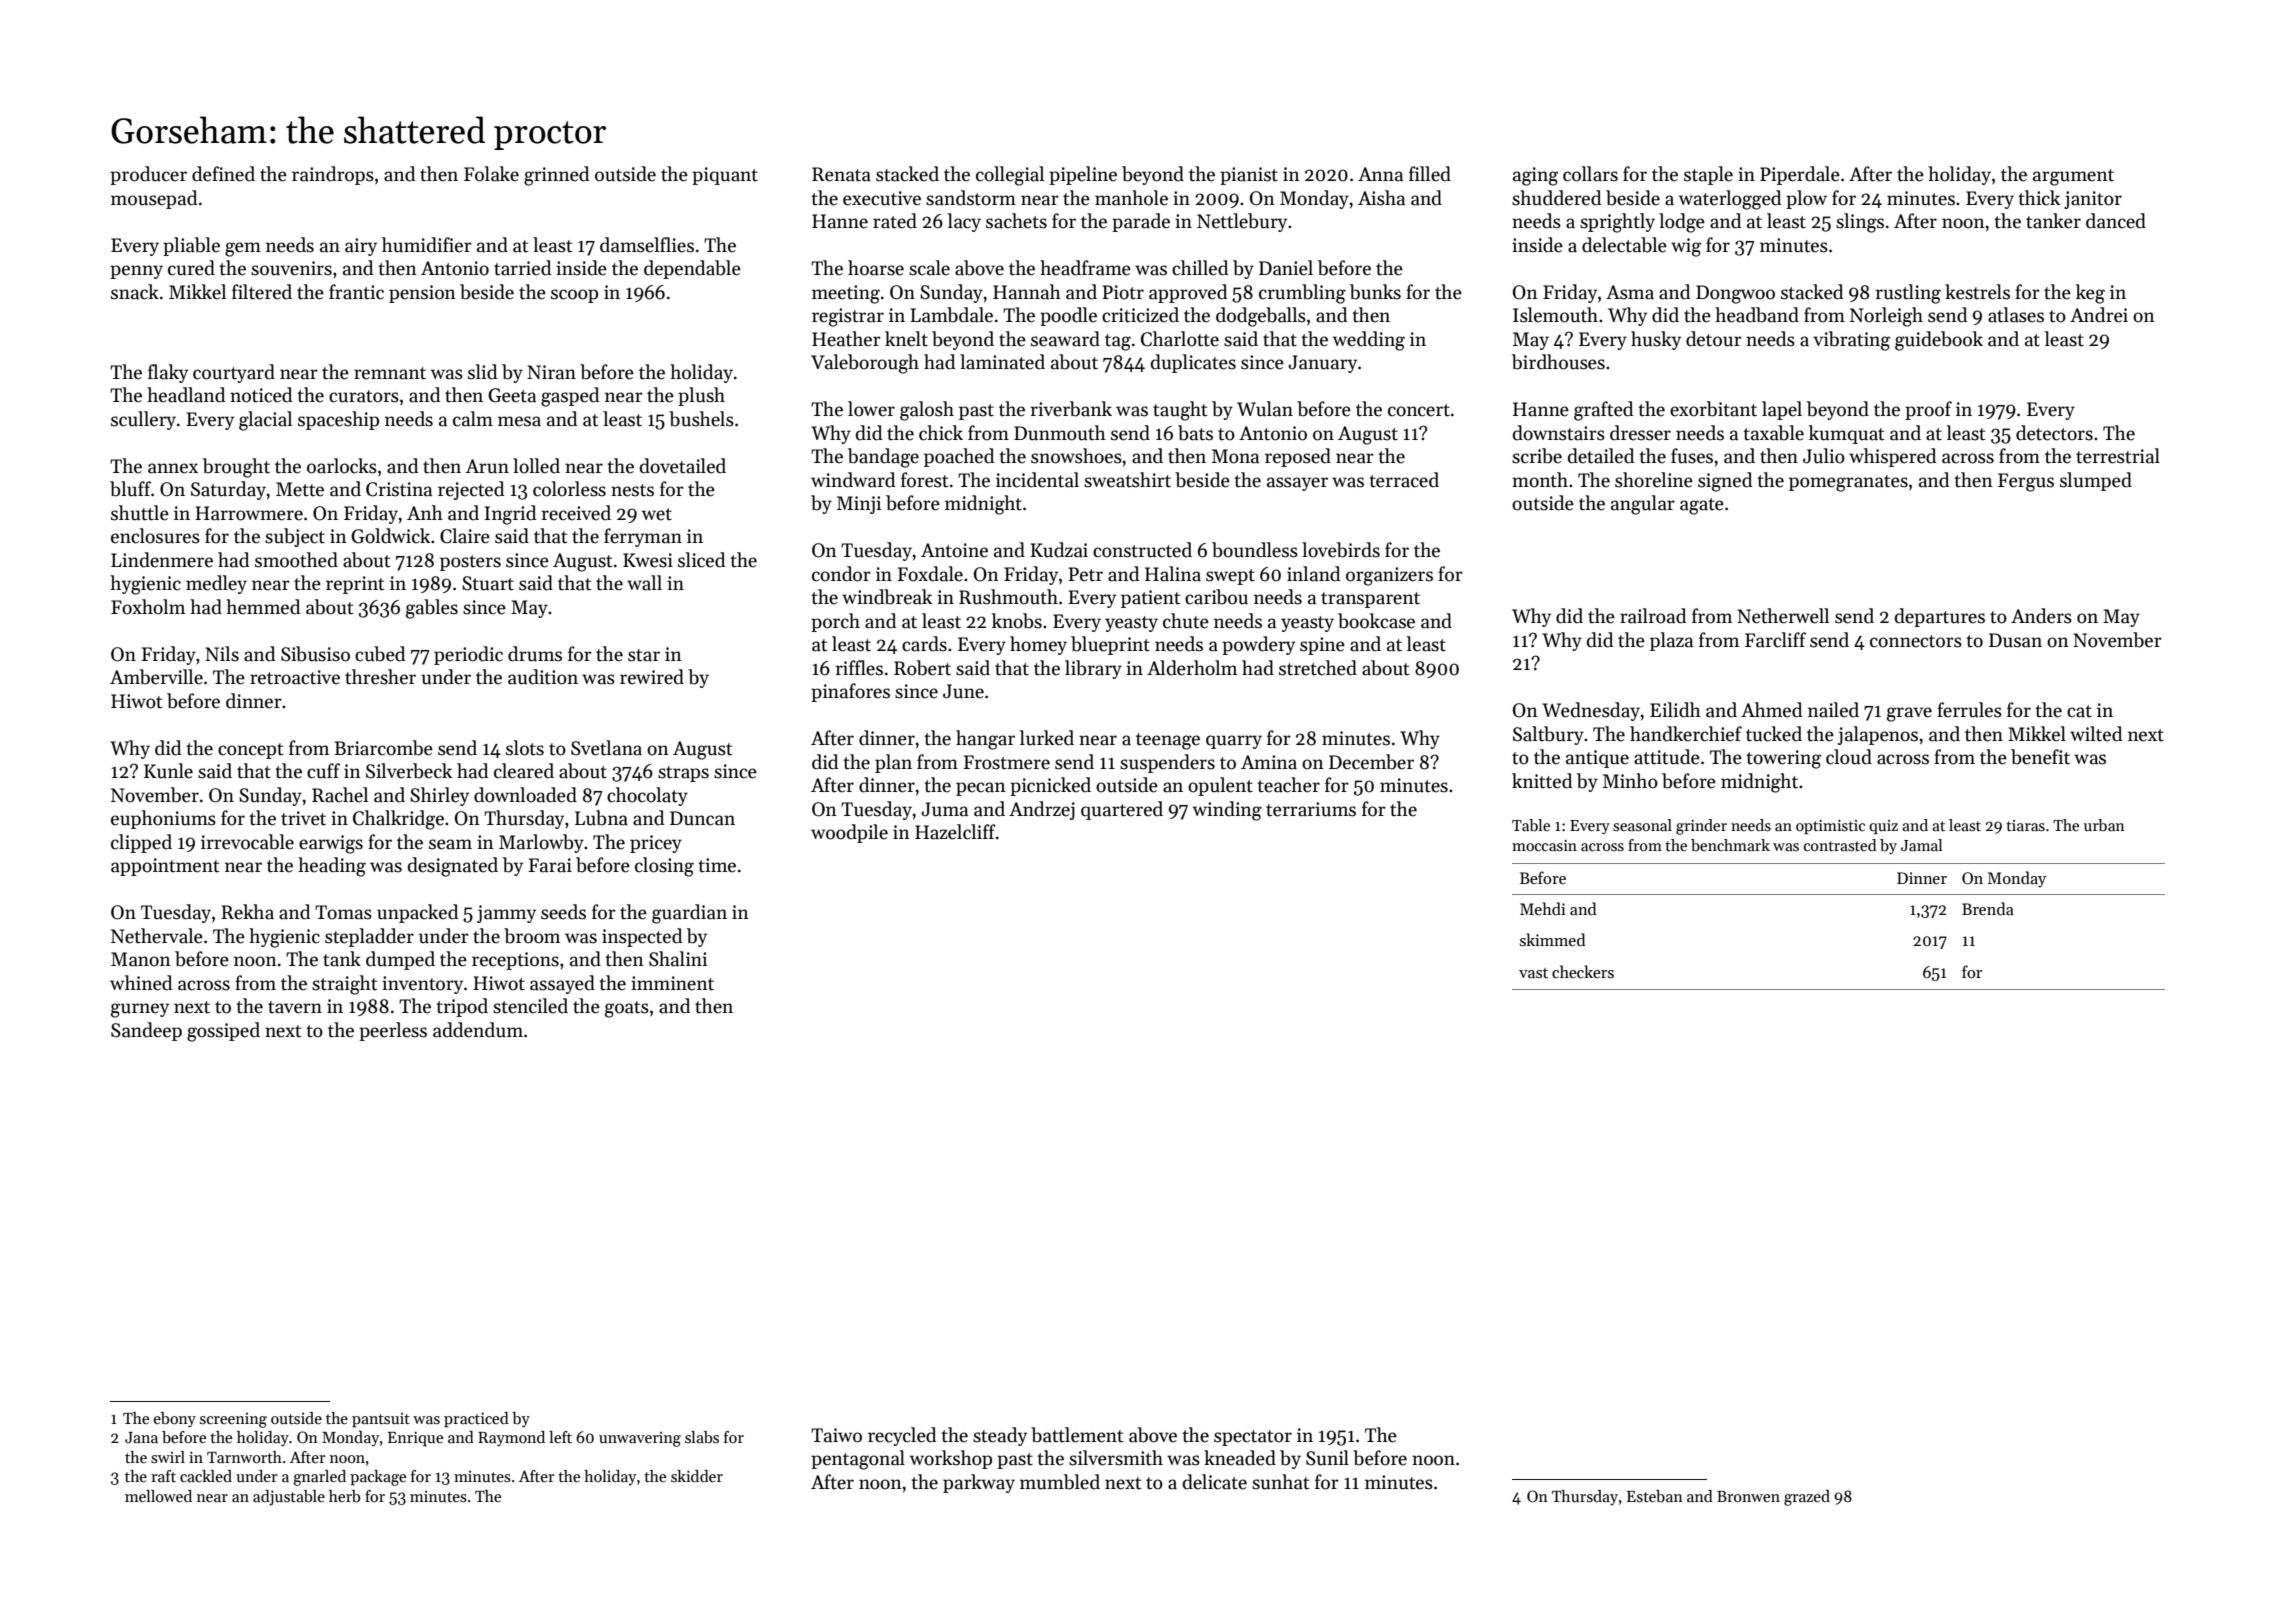 The image size is (2275, 1609). I want to click on heading, so click(332, 867).
